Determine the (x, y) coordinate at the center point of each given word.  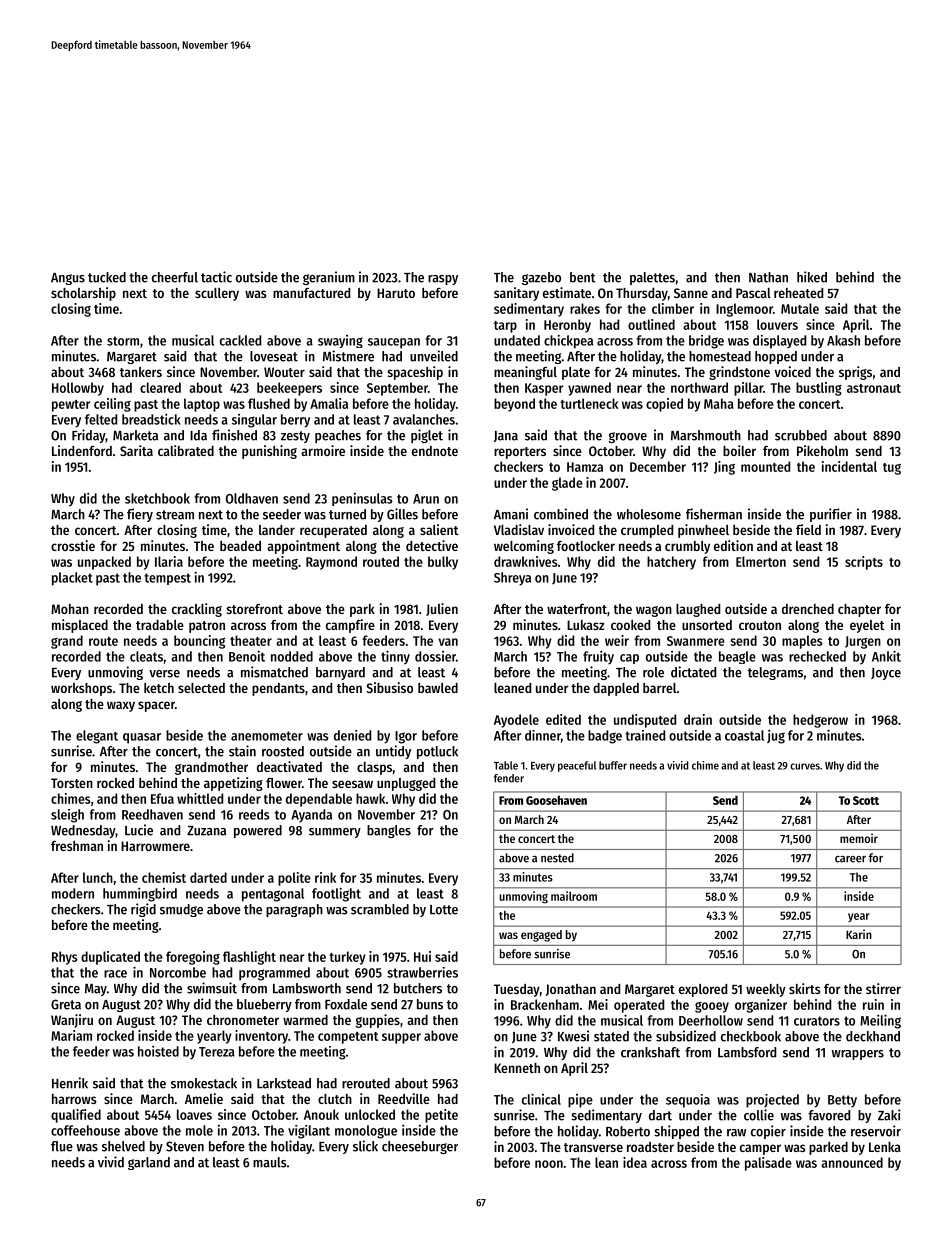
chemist (164, 877)
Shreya (512, 579)
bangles (389, 831)
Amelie (204, 1098)
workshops (81, 689)
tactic (216, 277)
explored (703, 990)
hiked (812, 277)
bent (582, 277)
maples (802, 642)
